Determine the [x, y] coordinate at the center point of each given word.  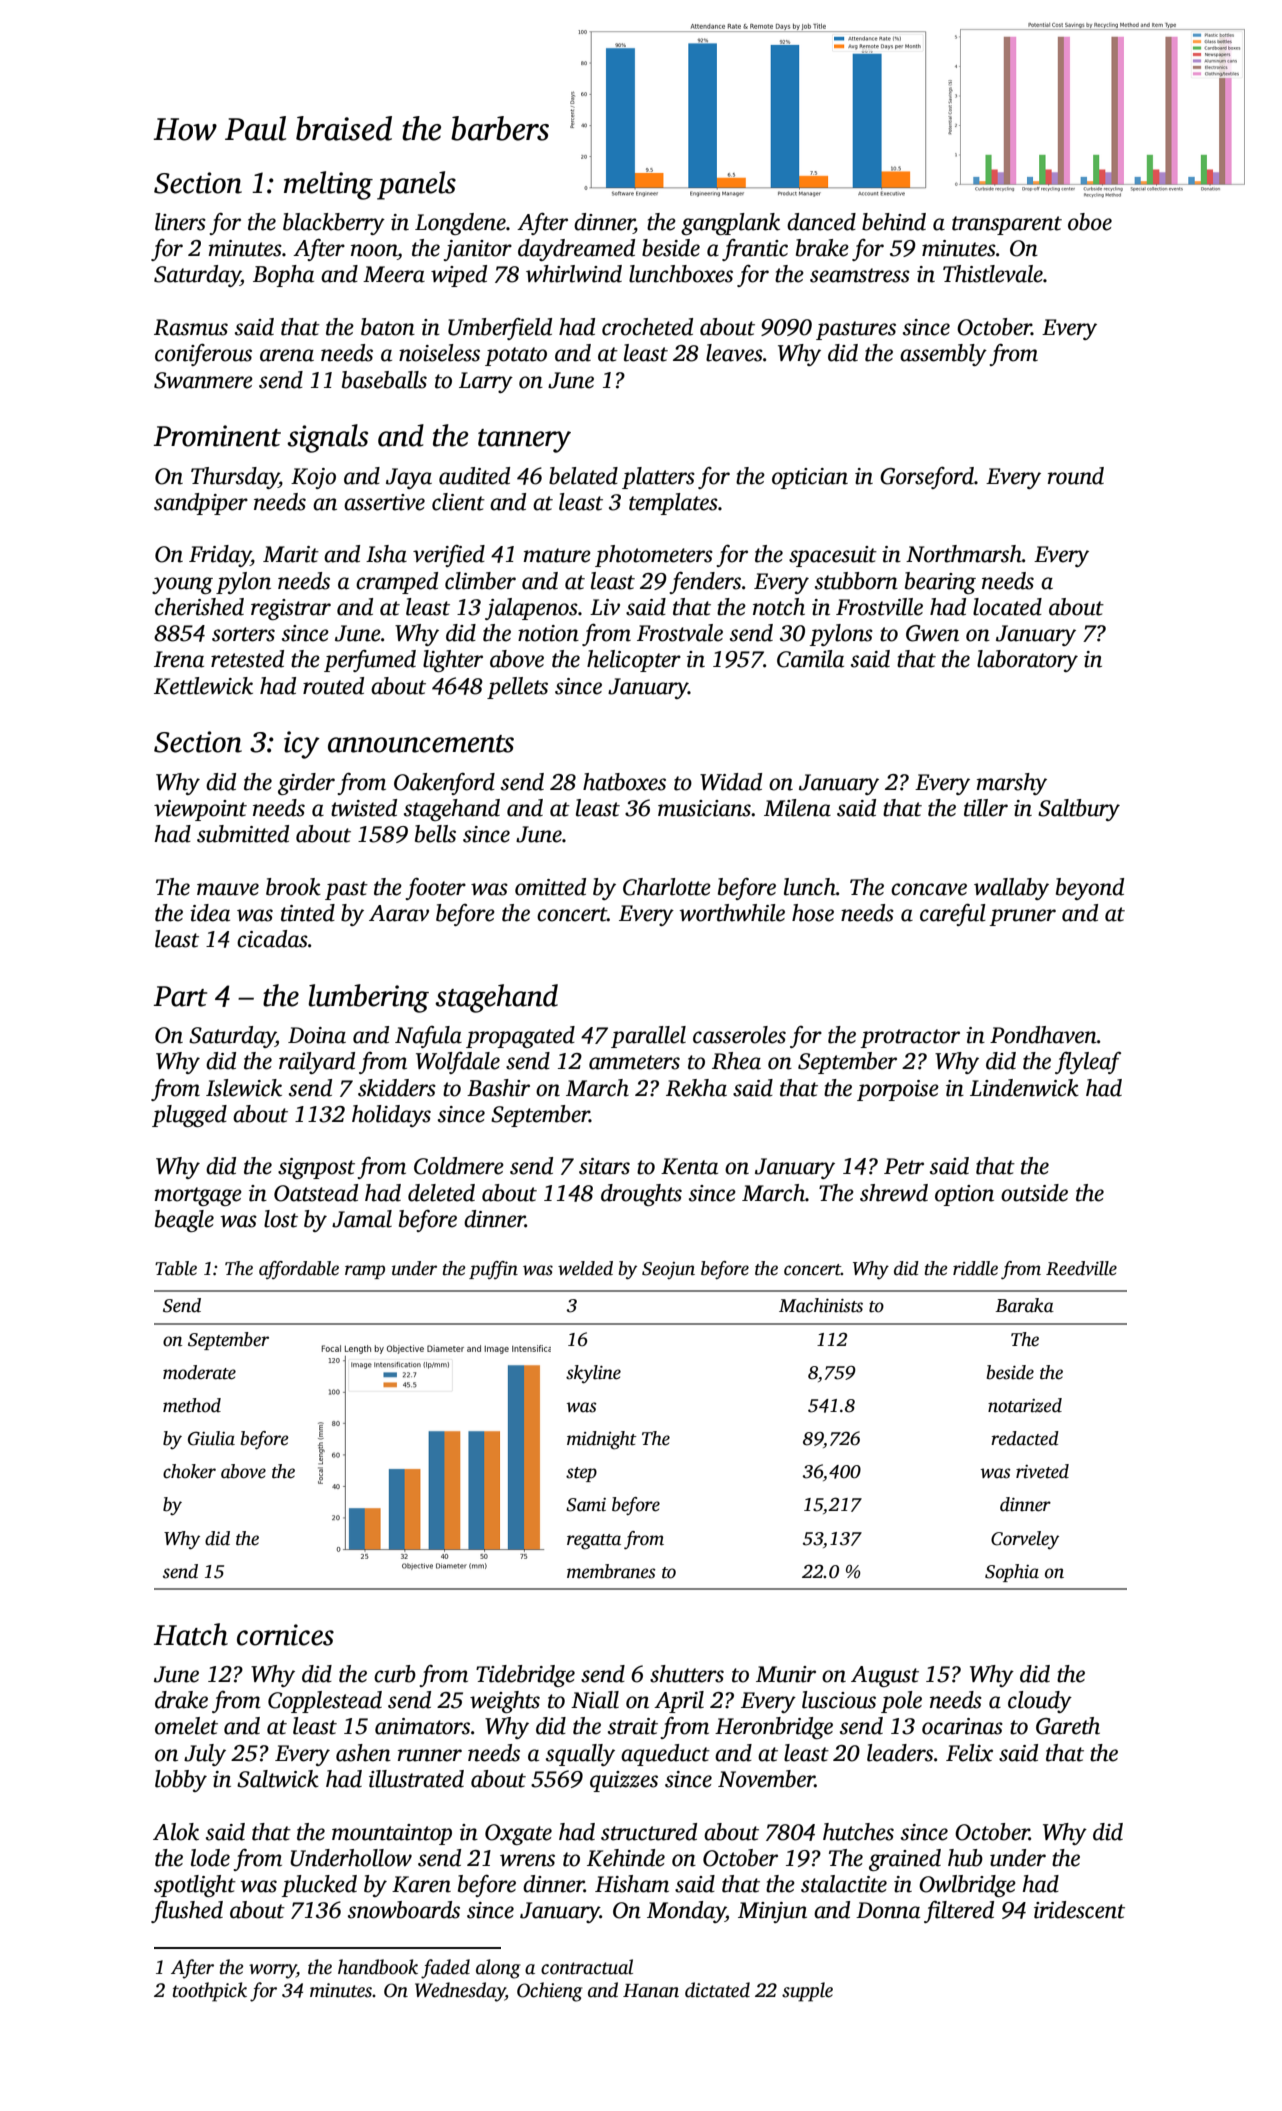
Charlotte [667, 887]
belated [583, 476]
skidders [397, 1088]
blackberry [334, 224]
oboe [1090, 222]
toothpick [210, 1992]
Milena [797, 808]
